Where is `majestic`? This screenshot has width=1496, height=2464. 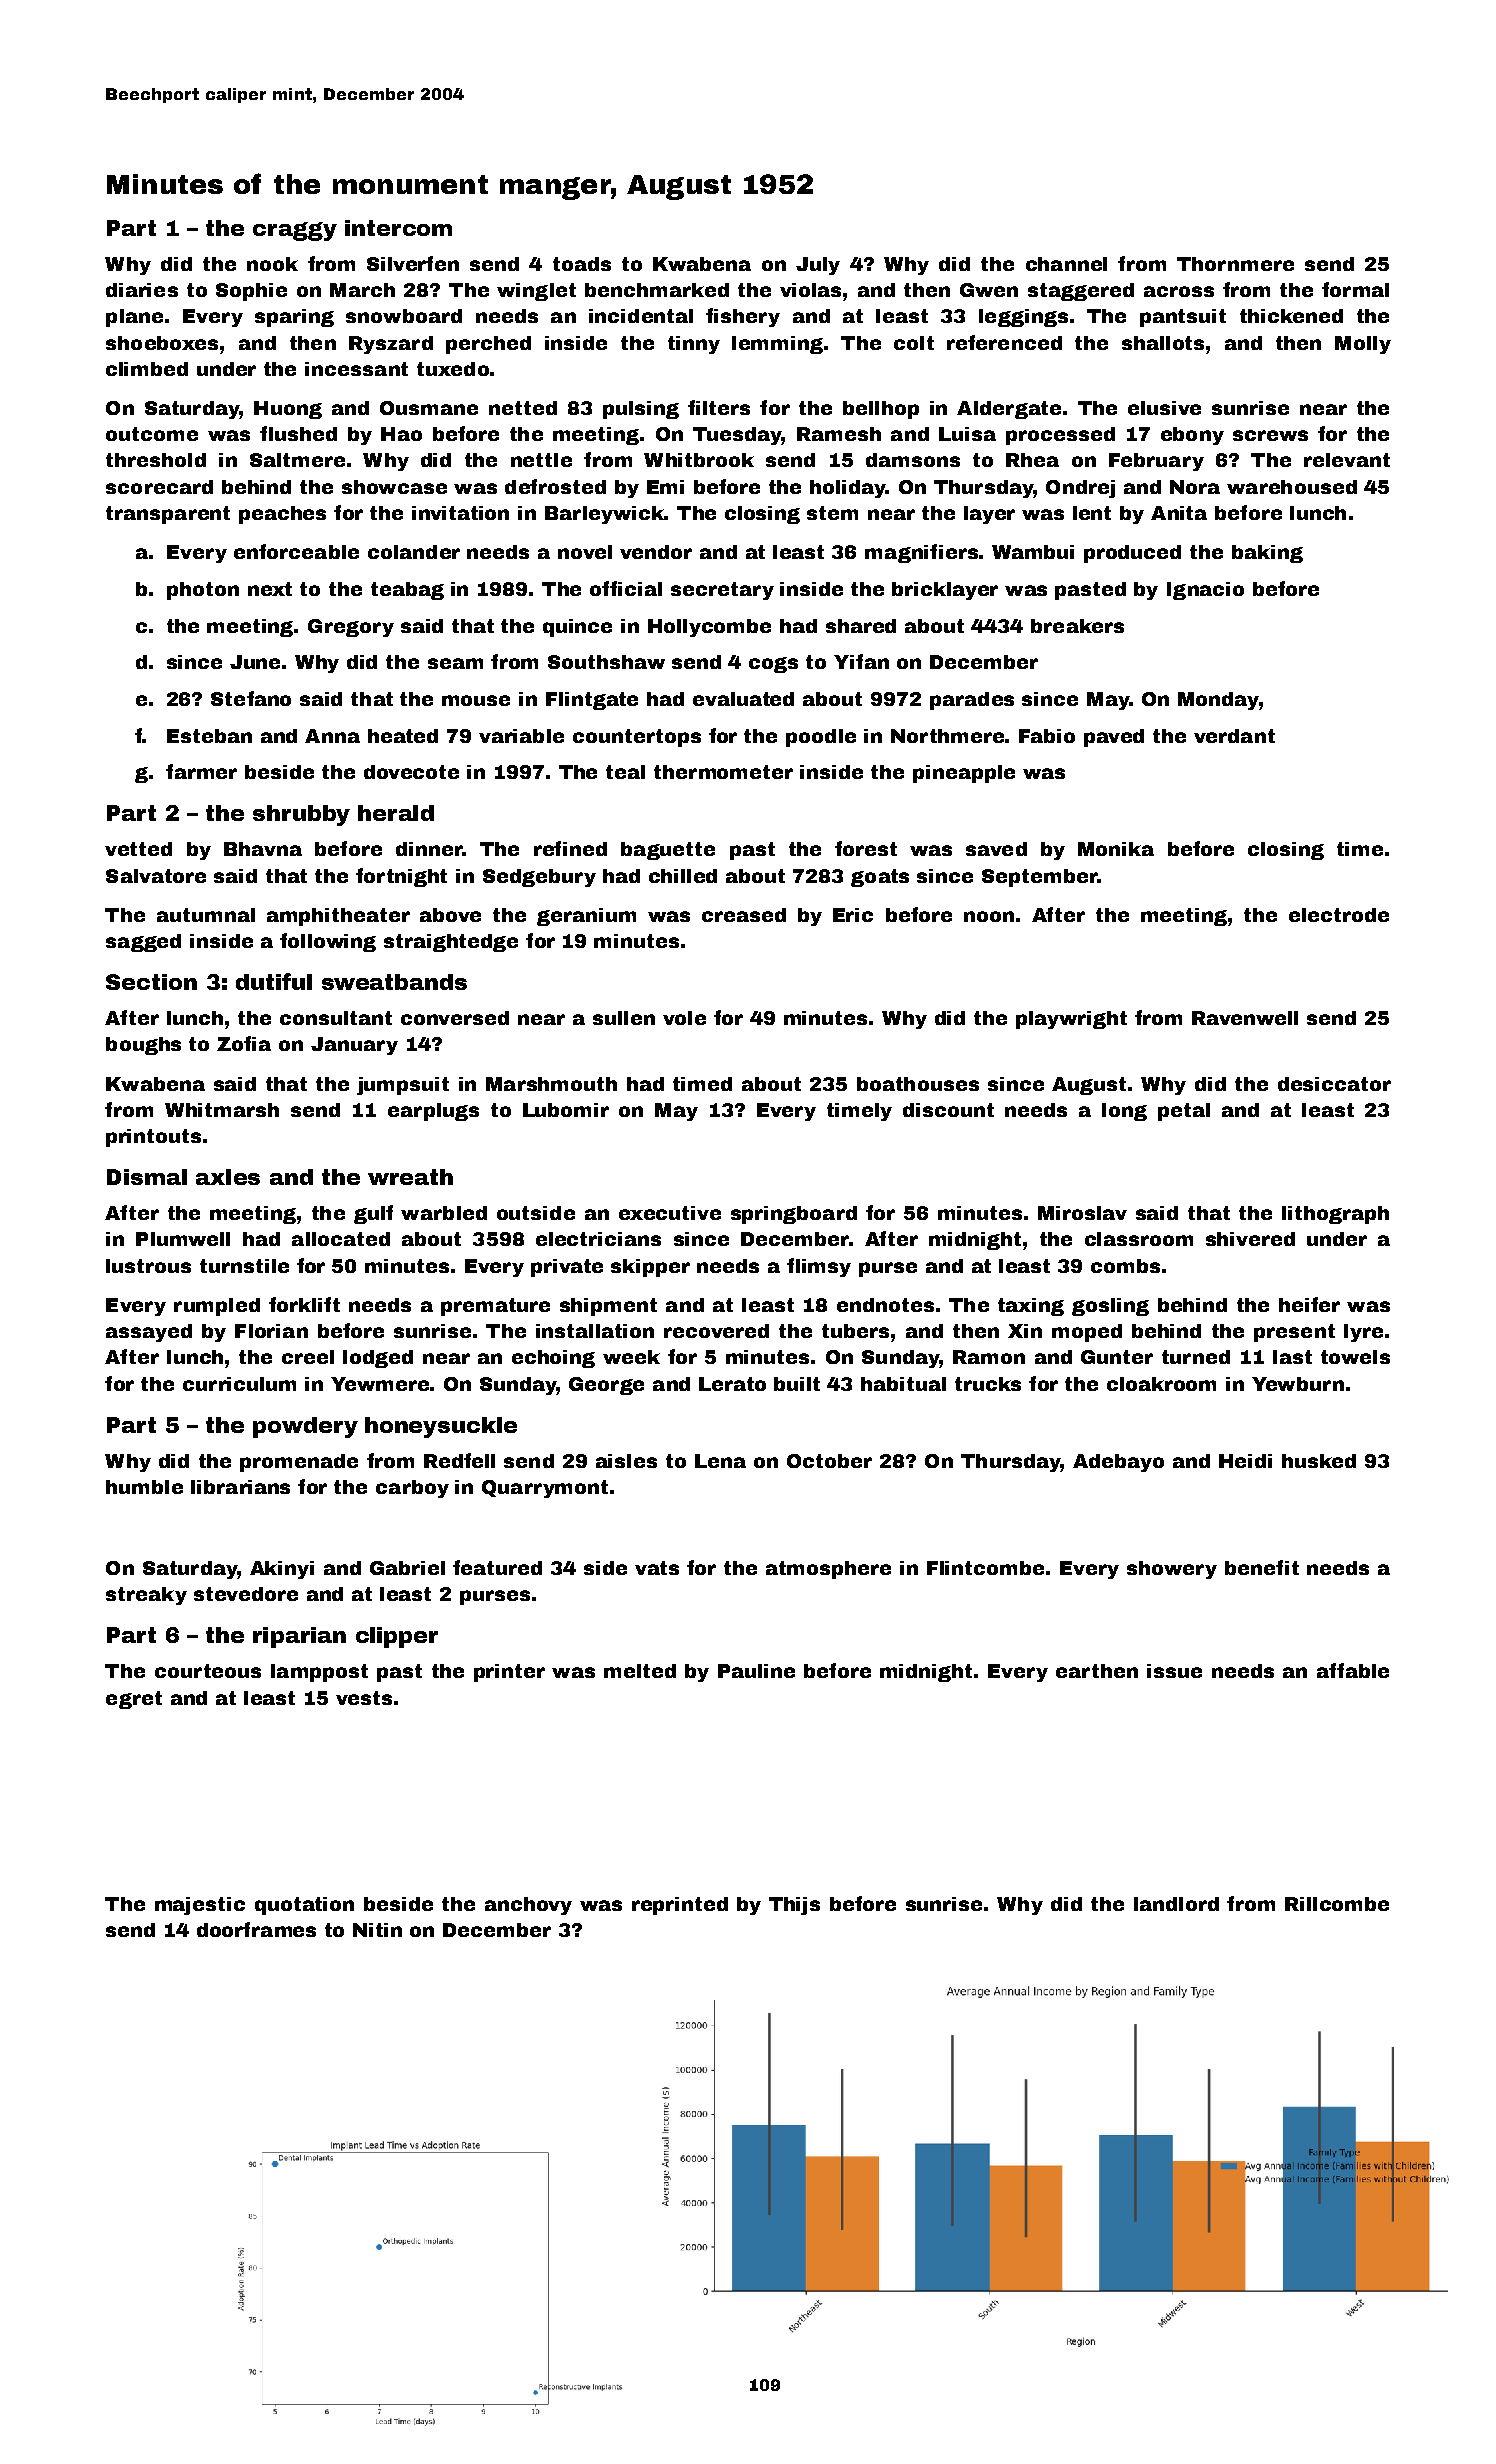
majestic is located at coordinates (200, 1906).
